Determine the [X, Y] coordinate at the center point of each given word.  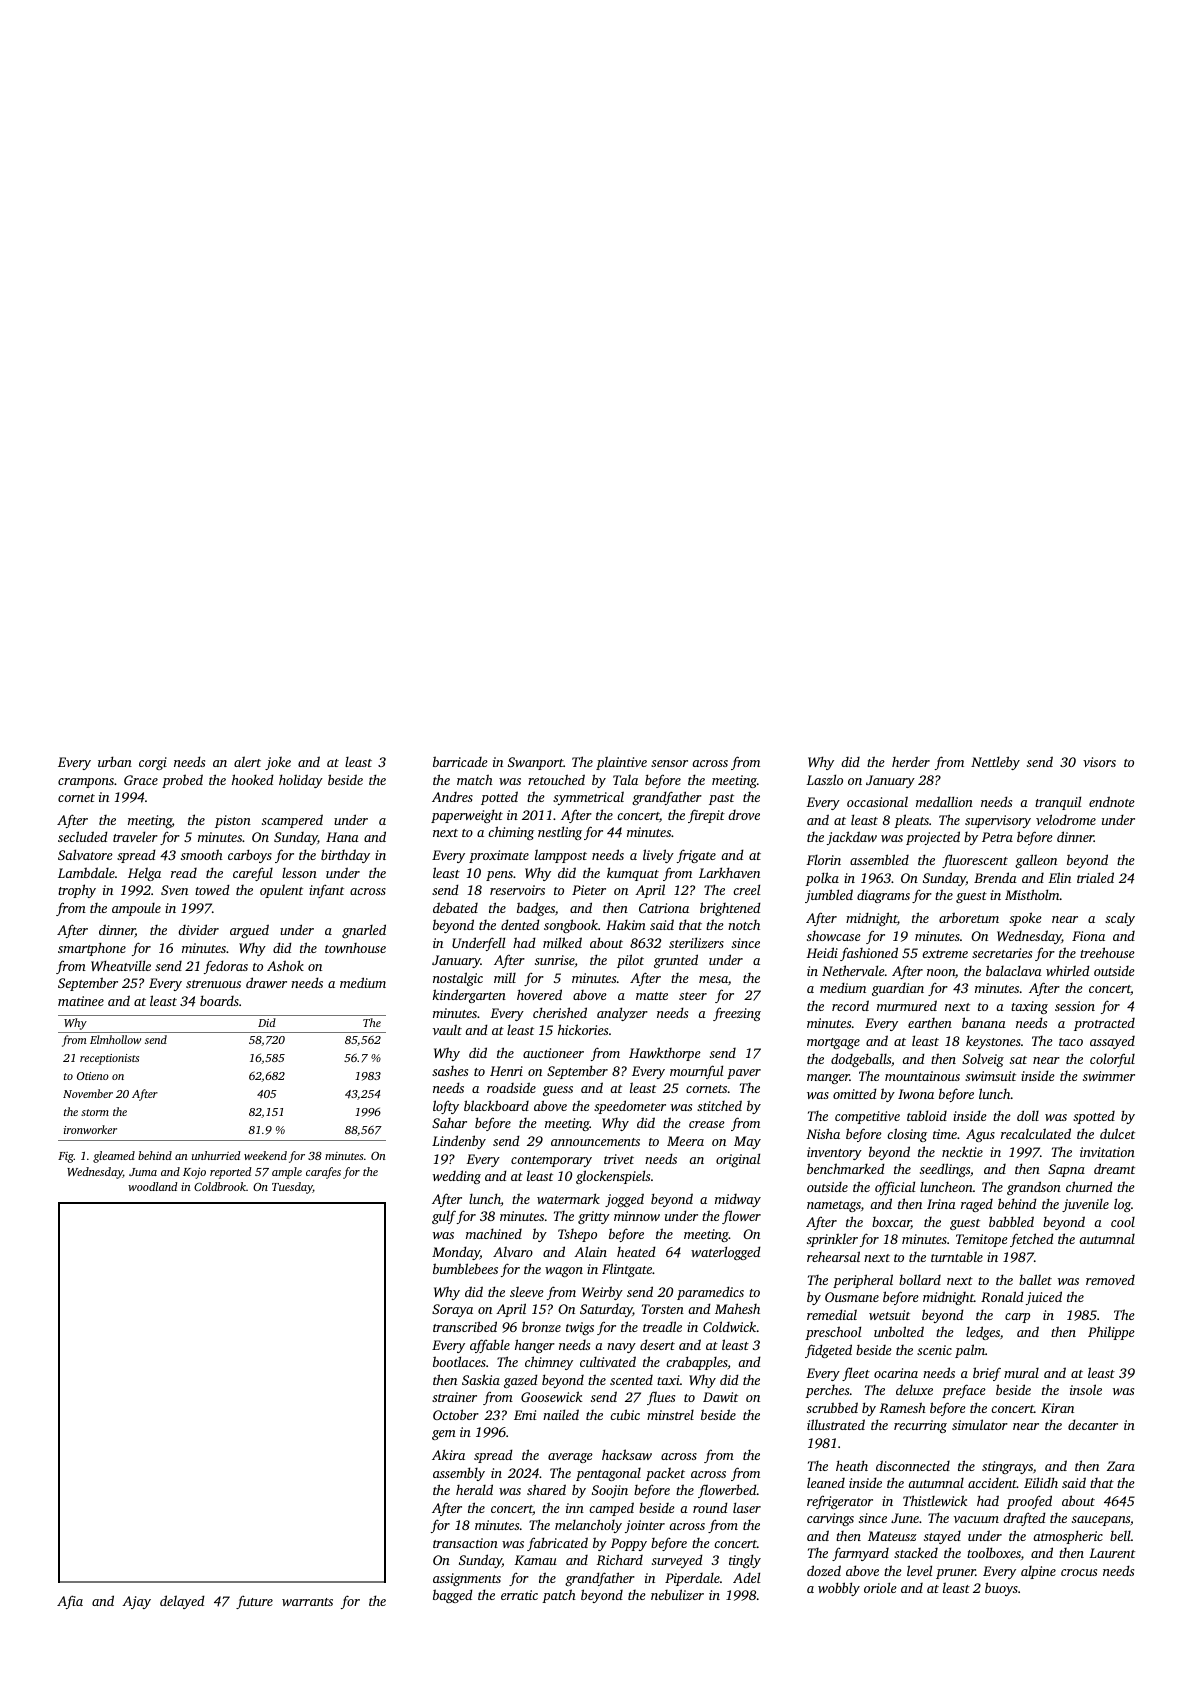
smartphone [92, 949]
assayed [1112, 1042]
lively [658, 856]
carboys [250, 856]
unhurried [216, 1155]
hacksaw [627, 1454]
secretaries [1002, 953]
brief [987, 1374]
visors [1099, 762]
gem [444, 1435]
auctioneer [553, 1053]
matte [652, 996]
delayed [182, 1602]
